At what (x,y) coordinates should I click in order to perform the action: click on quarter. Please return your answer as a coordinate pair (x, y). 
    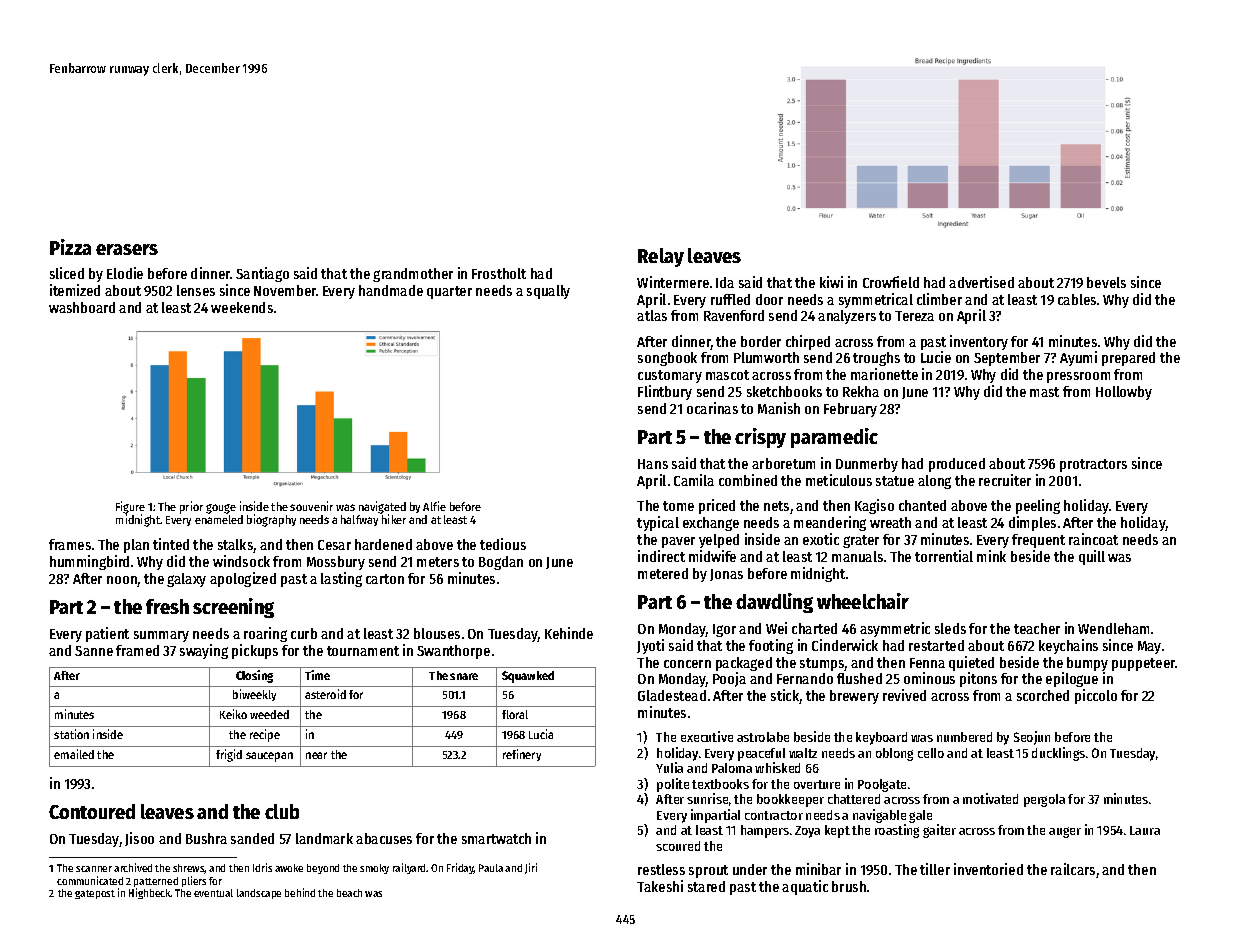
    Looking at the image, I should click on (449, 292).
